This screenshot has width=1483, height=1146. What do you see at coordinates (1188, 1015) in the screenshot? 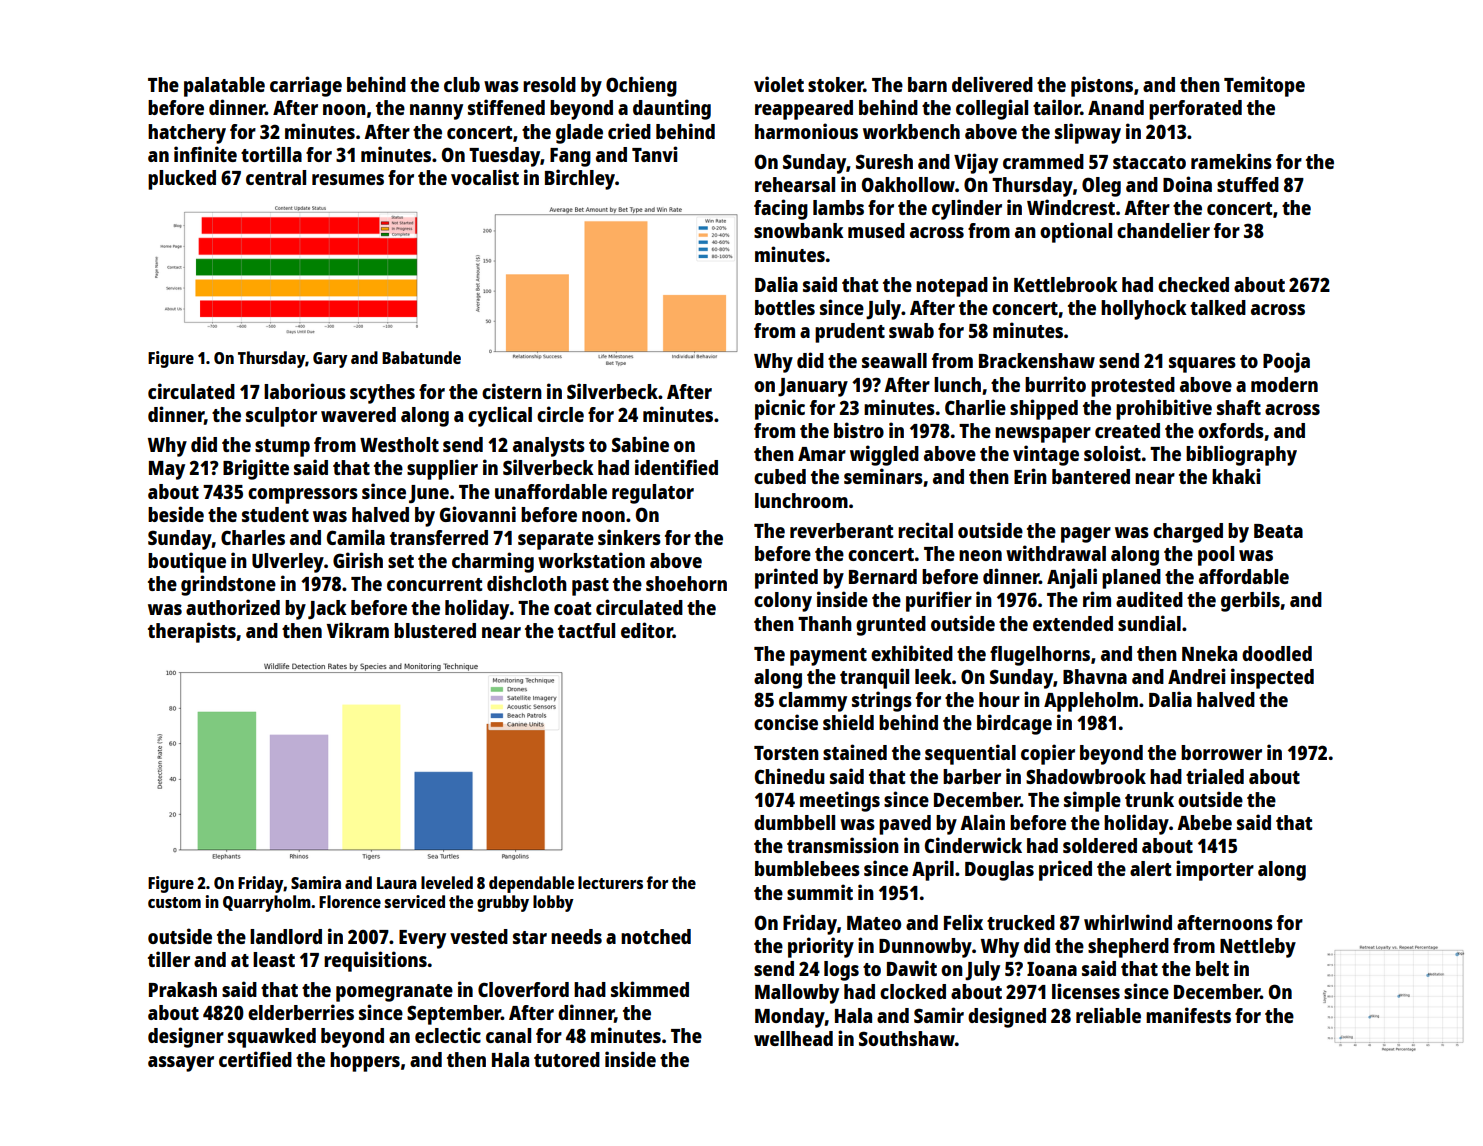
I see `manifests` at bounding box center [1188, 1015].
